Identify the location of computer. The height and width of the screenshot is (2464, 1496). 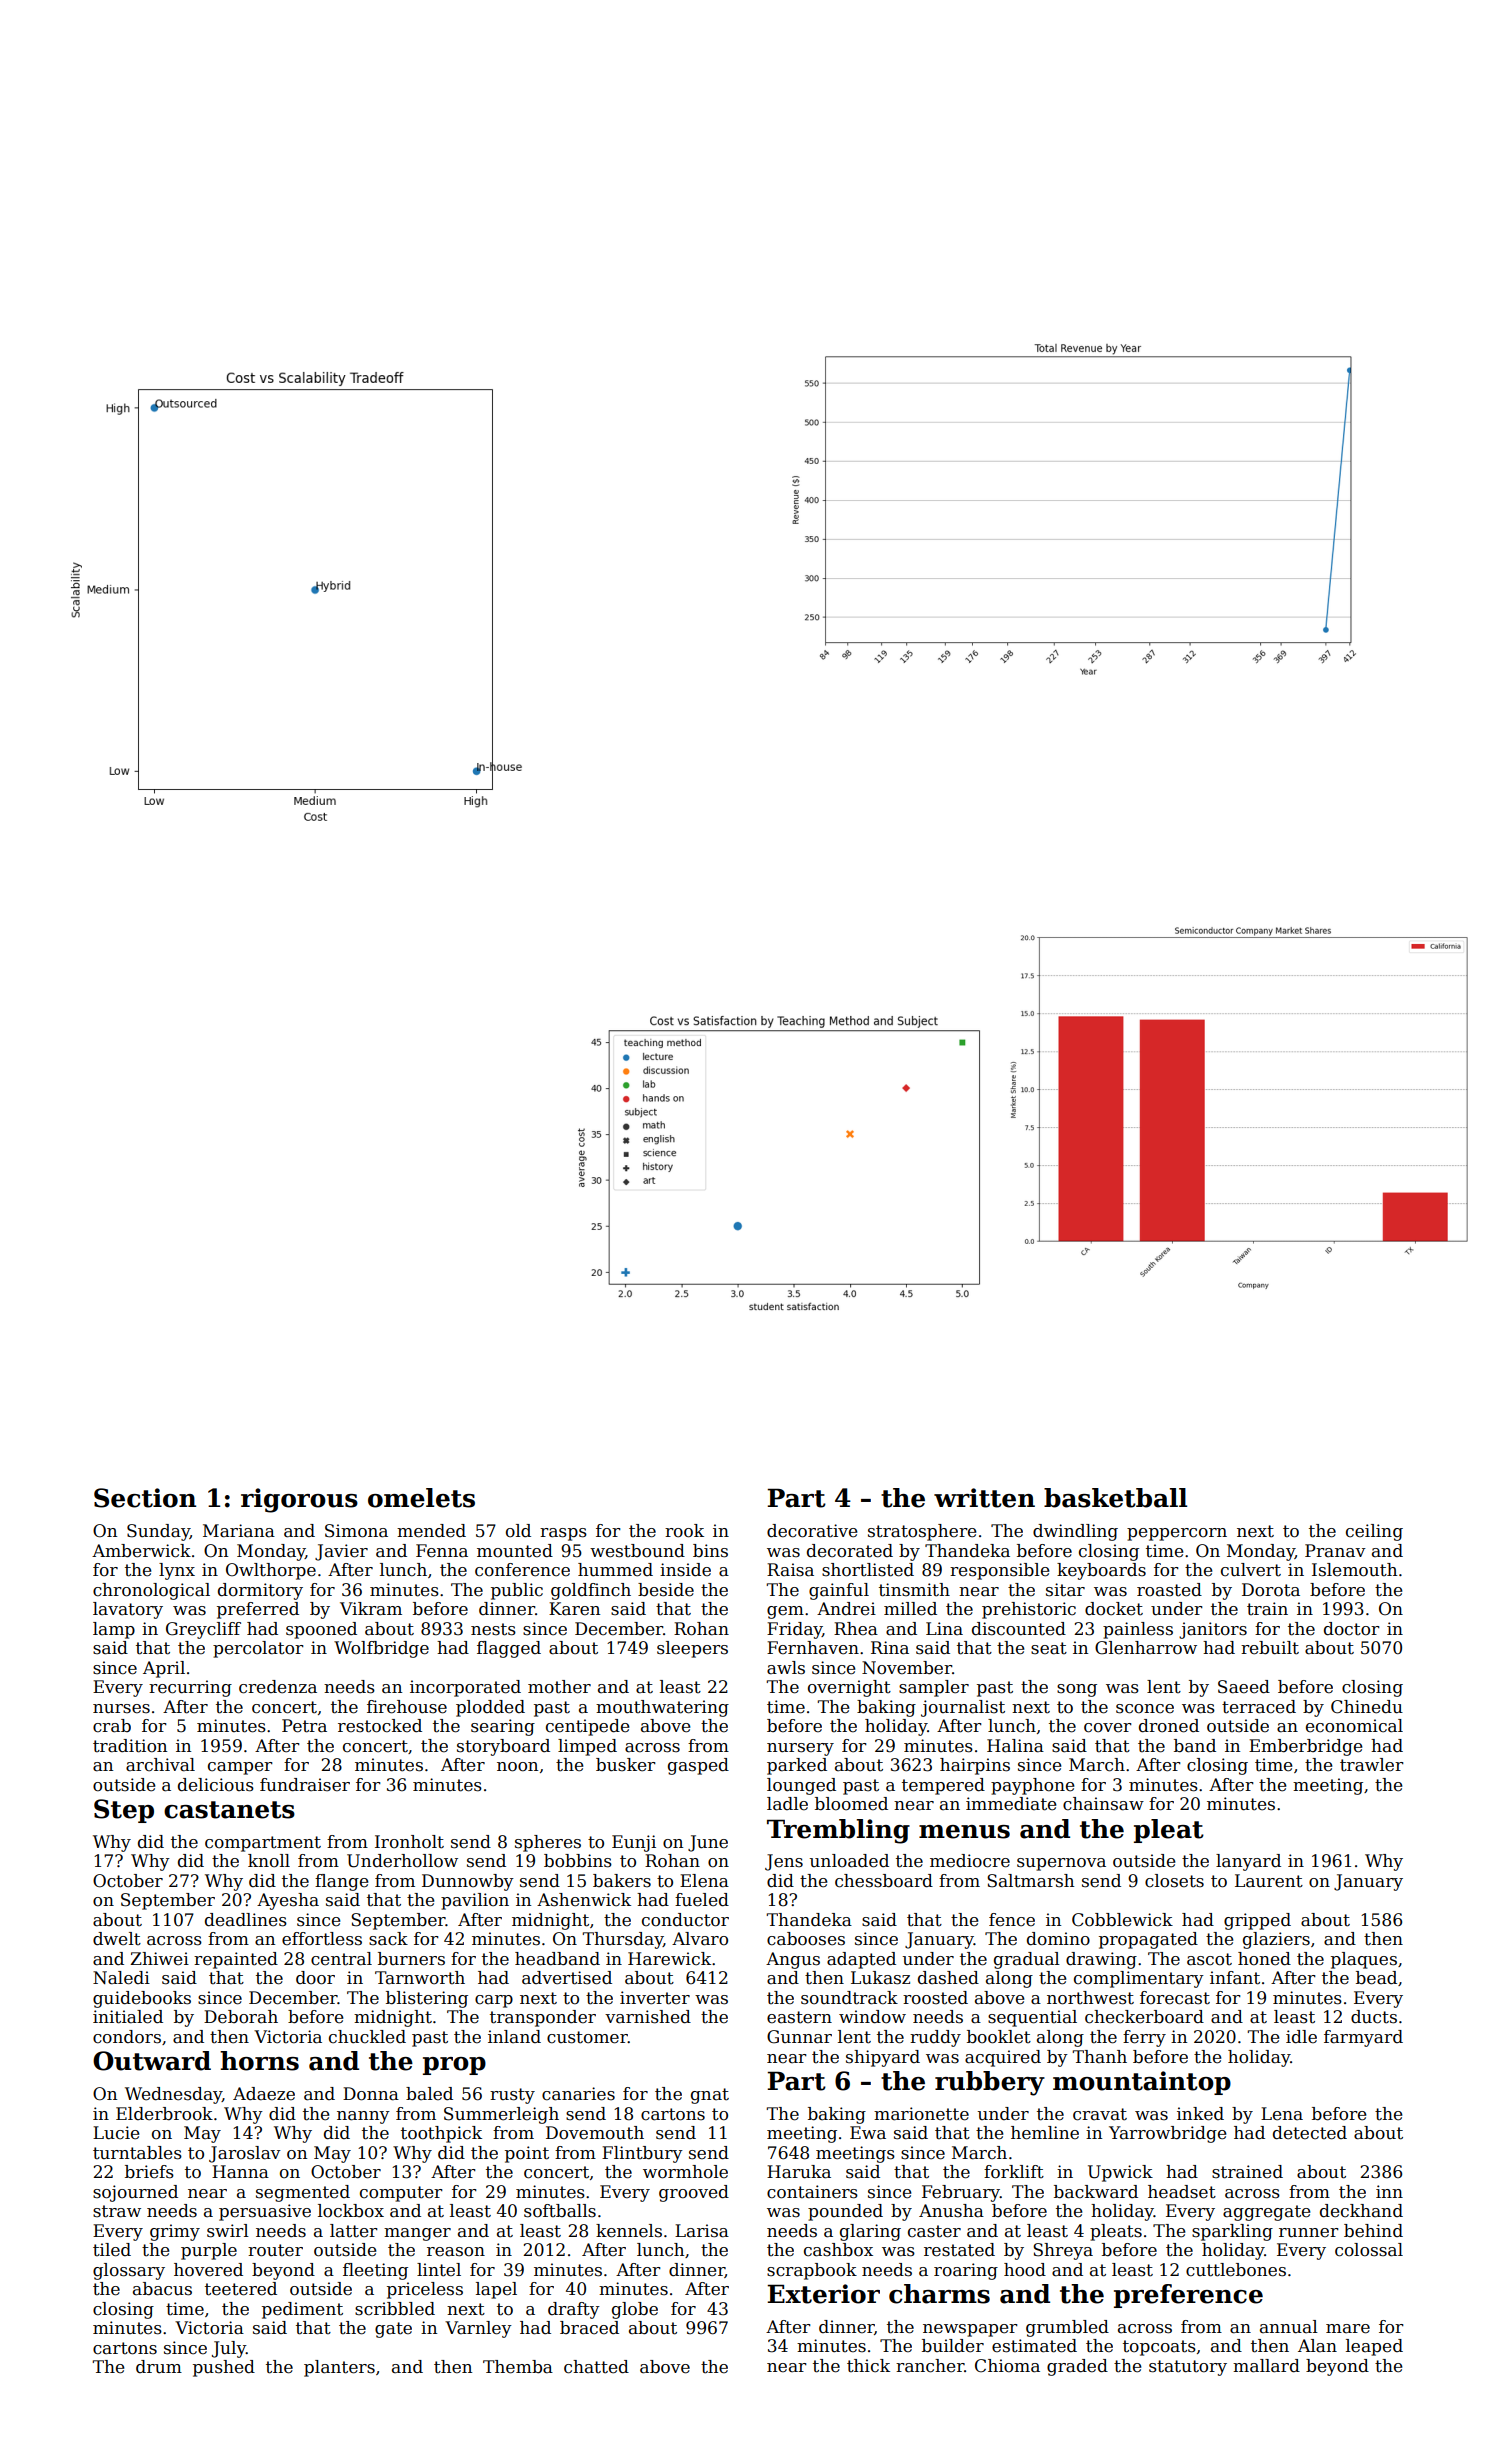
(401, 2194).
